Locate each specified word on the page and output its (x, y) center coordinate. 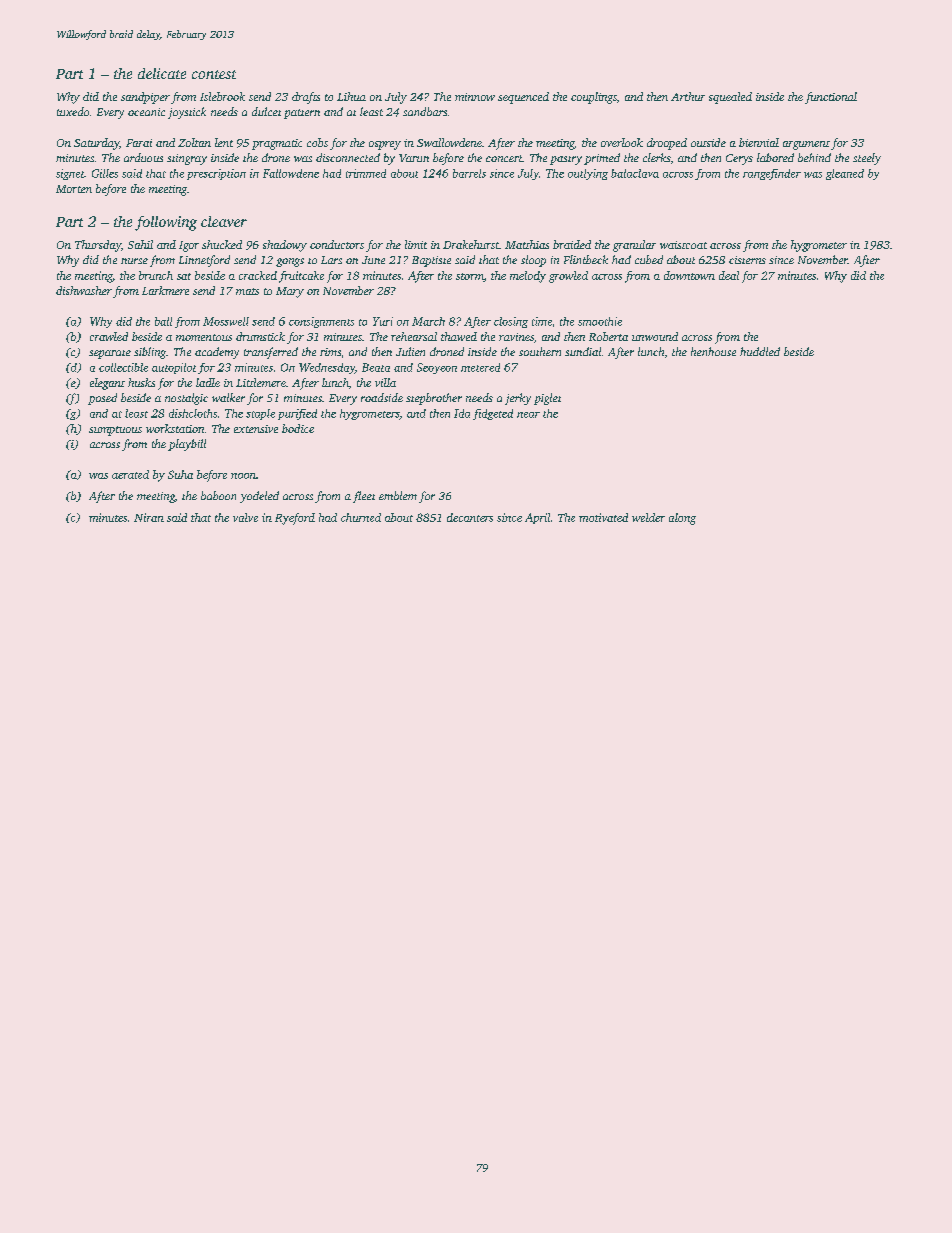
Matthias (527, 244)
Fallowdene (291, 173)
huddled (760, 351)
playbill (187, 445)
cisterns (747, 260)
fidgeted (493, 414)
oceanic (146, 112)
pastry (566, 160)
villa (385, 382)
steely (867, 159)
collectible (123, 367)
